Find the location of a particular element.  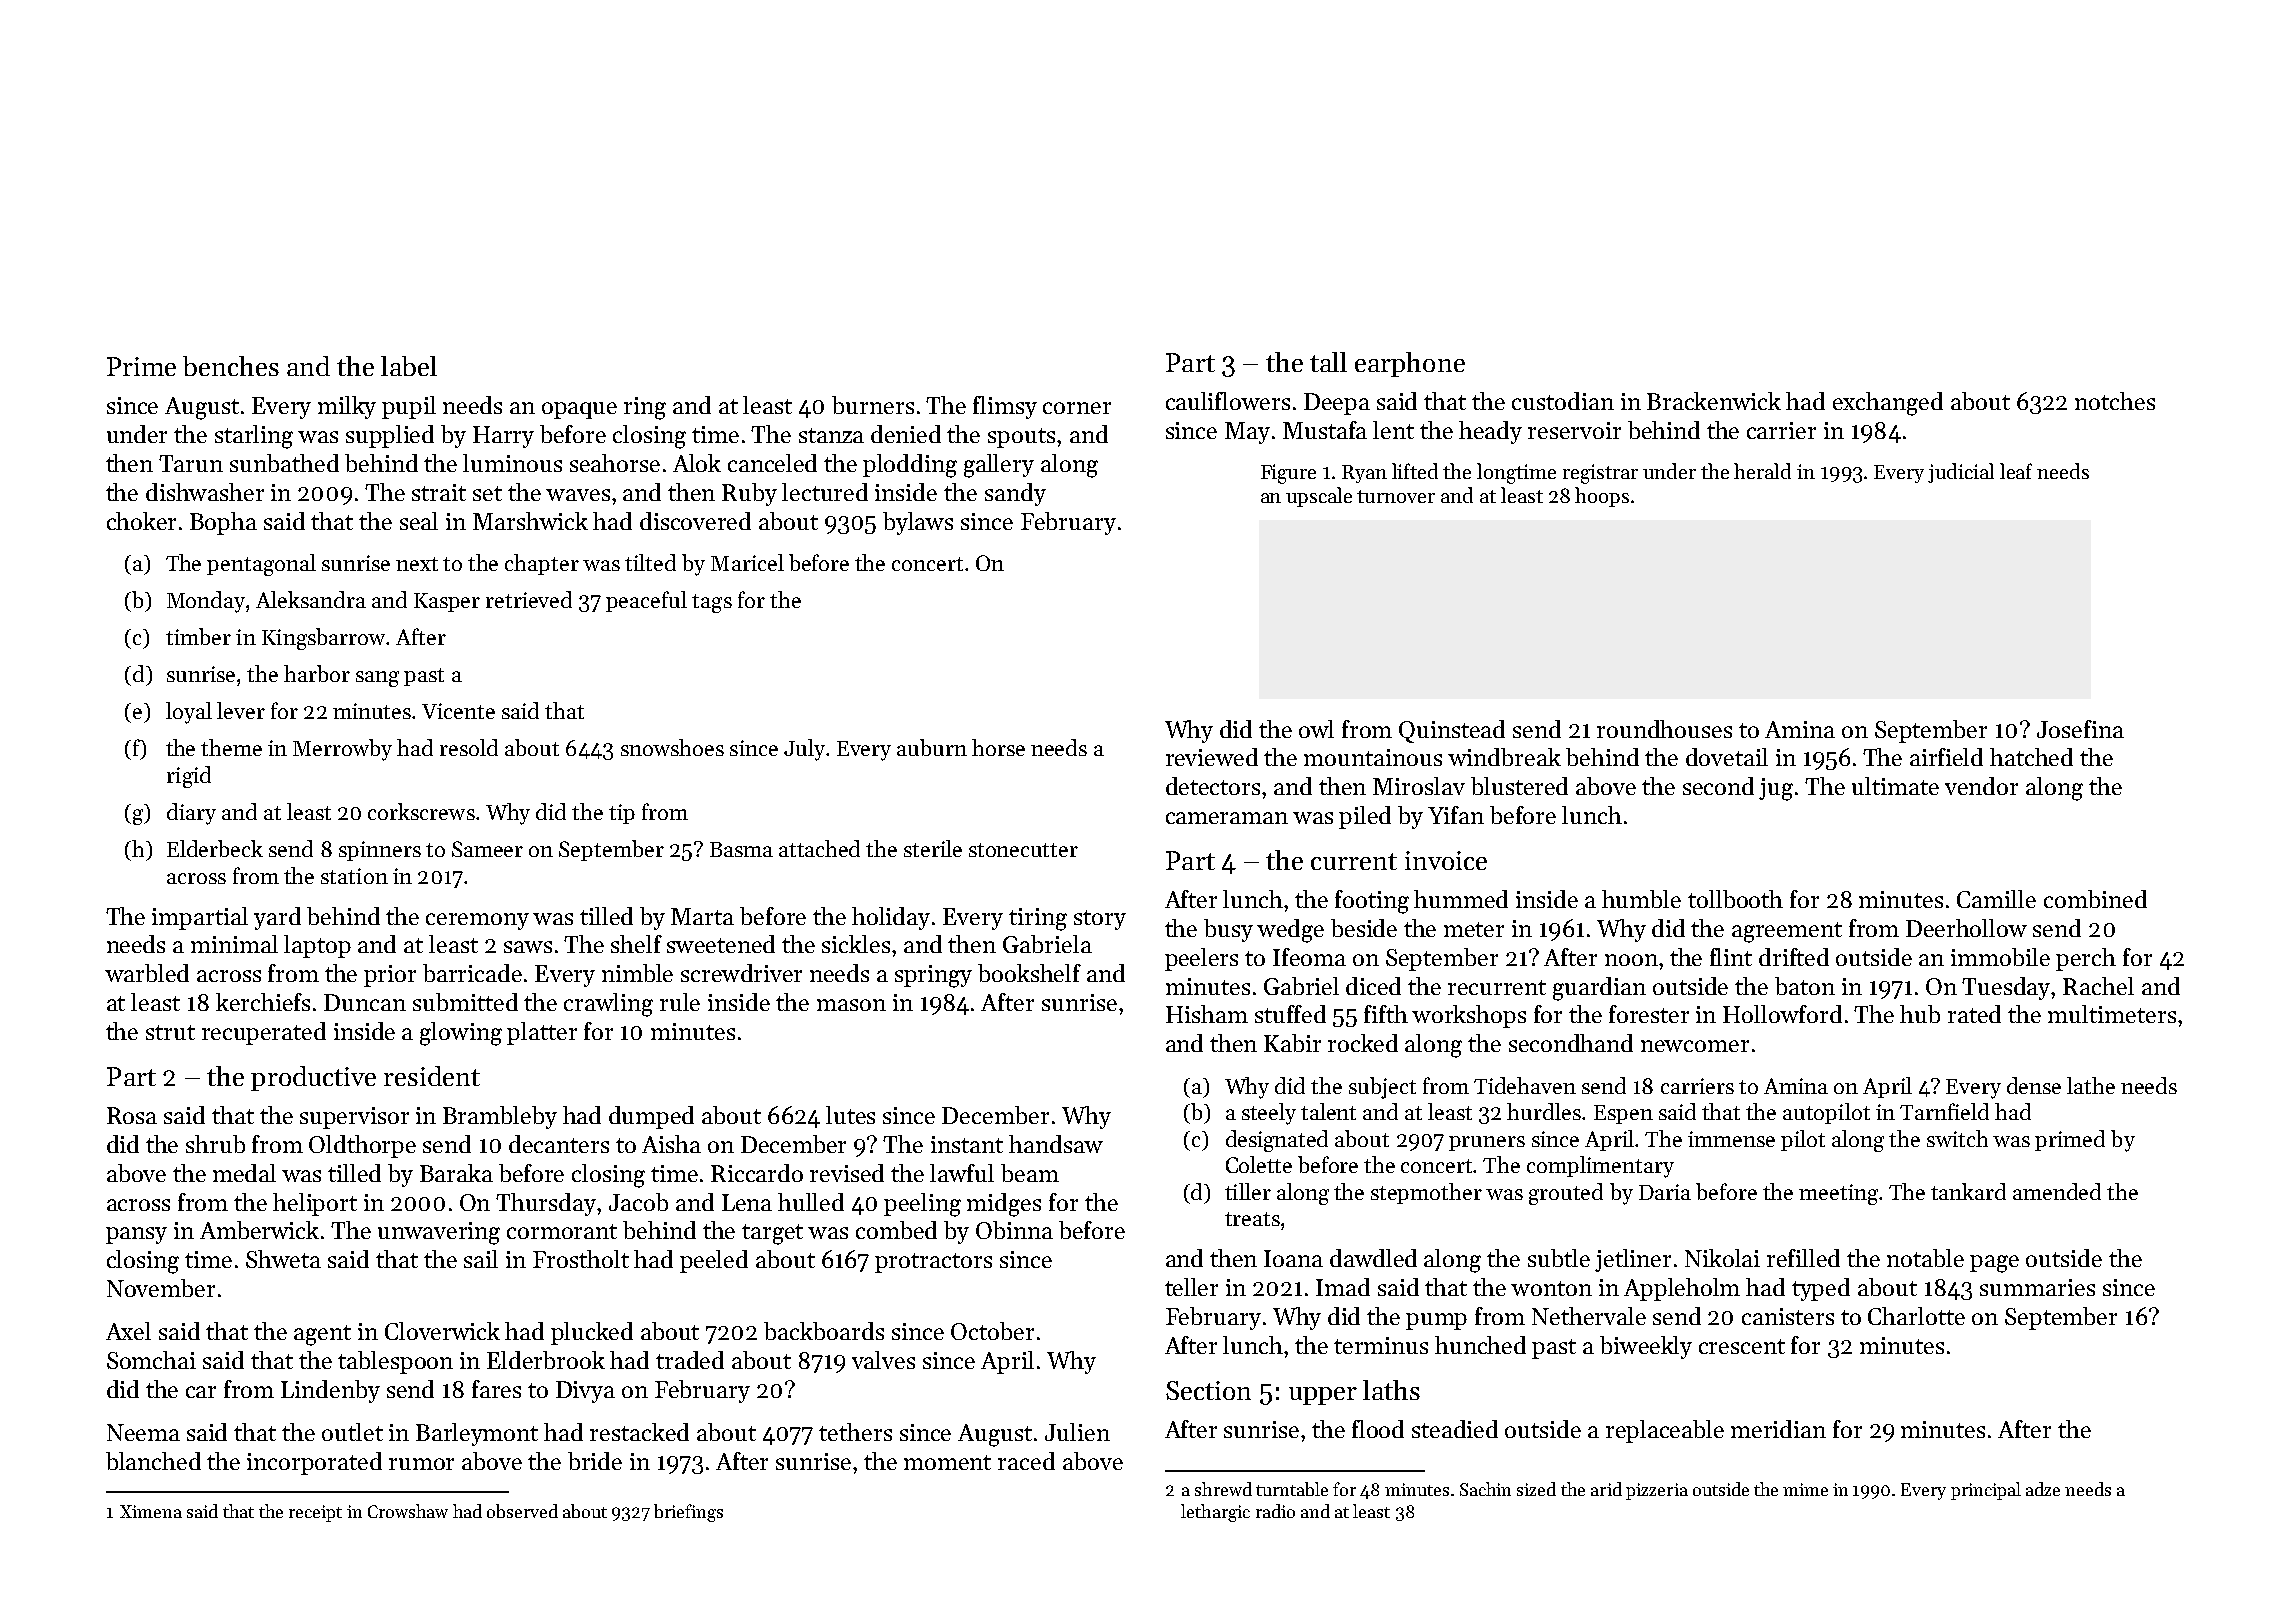

owl is located at coordinates (1316, 729).
